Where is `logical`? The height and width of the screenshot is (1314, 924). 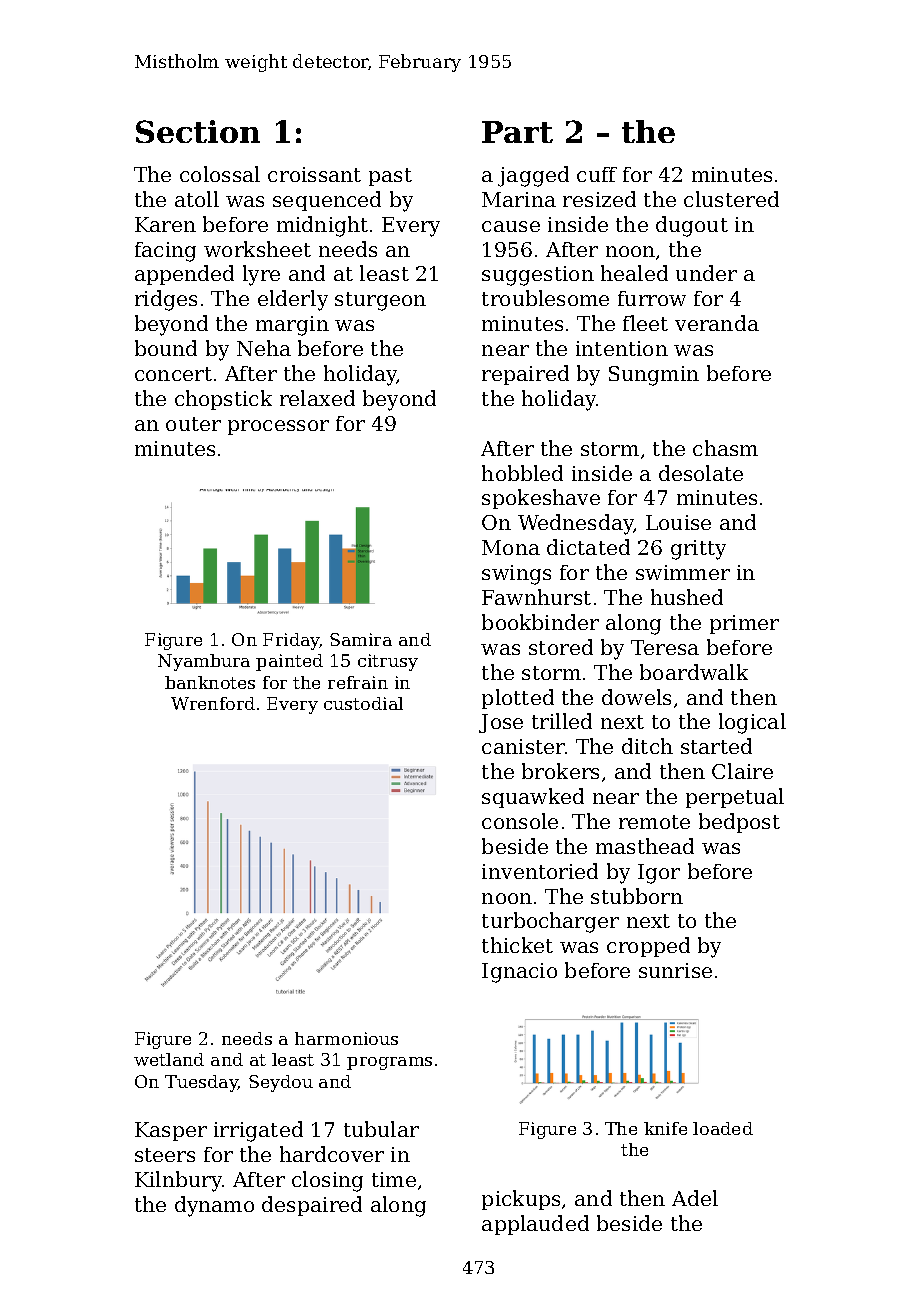
logical is located at coordinates (752, 723).
